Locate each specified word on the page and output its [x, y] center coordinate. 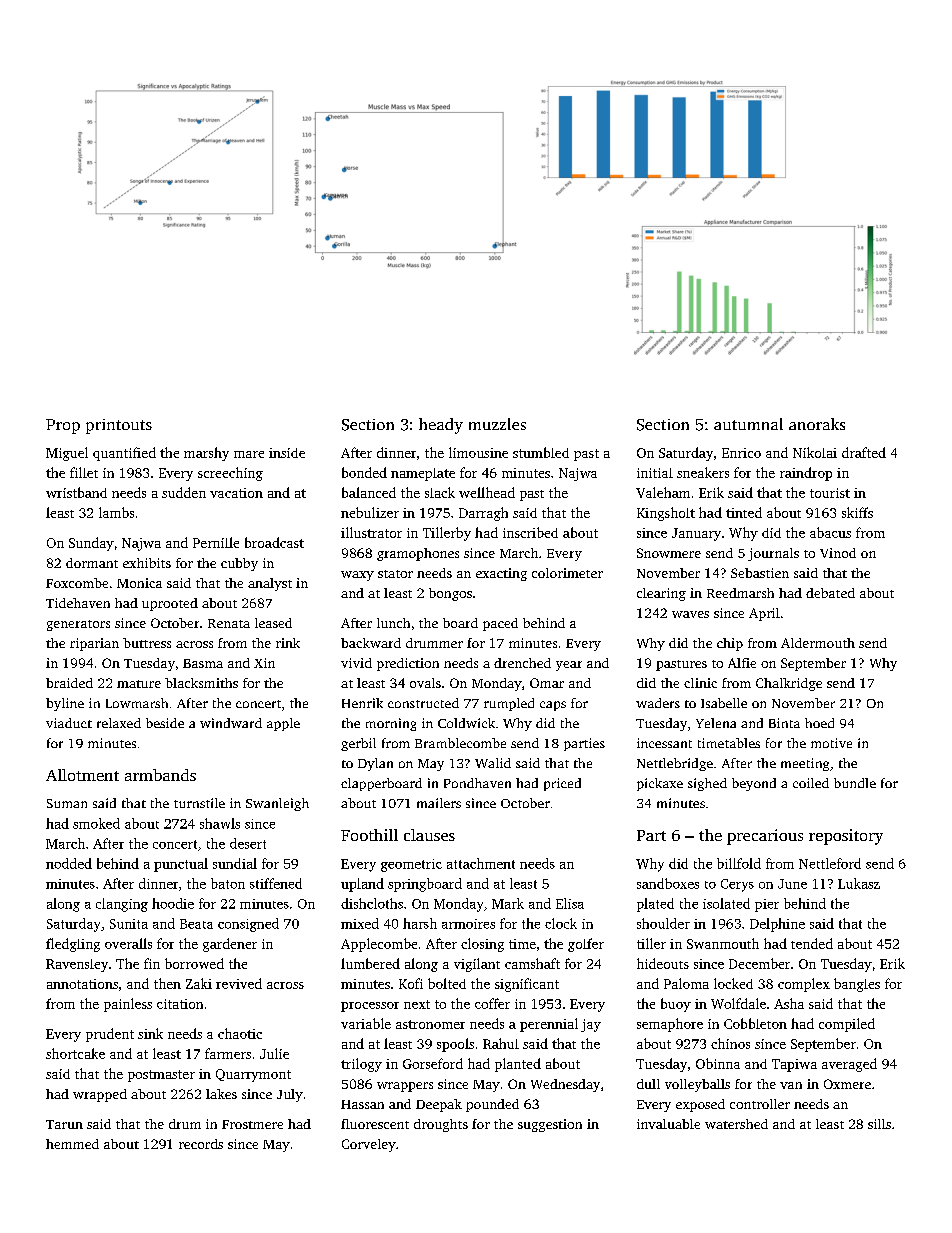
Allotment [82, 775]
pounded [492, 1105]
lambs [116, 512]
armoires [468, 924]
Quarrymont [253, 1075]
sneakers [703, 472]
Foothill [369, 835]
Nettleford [830, 863]
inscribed [530, 532]
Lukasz [859, 883]
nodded [69, 863]
